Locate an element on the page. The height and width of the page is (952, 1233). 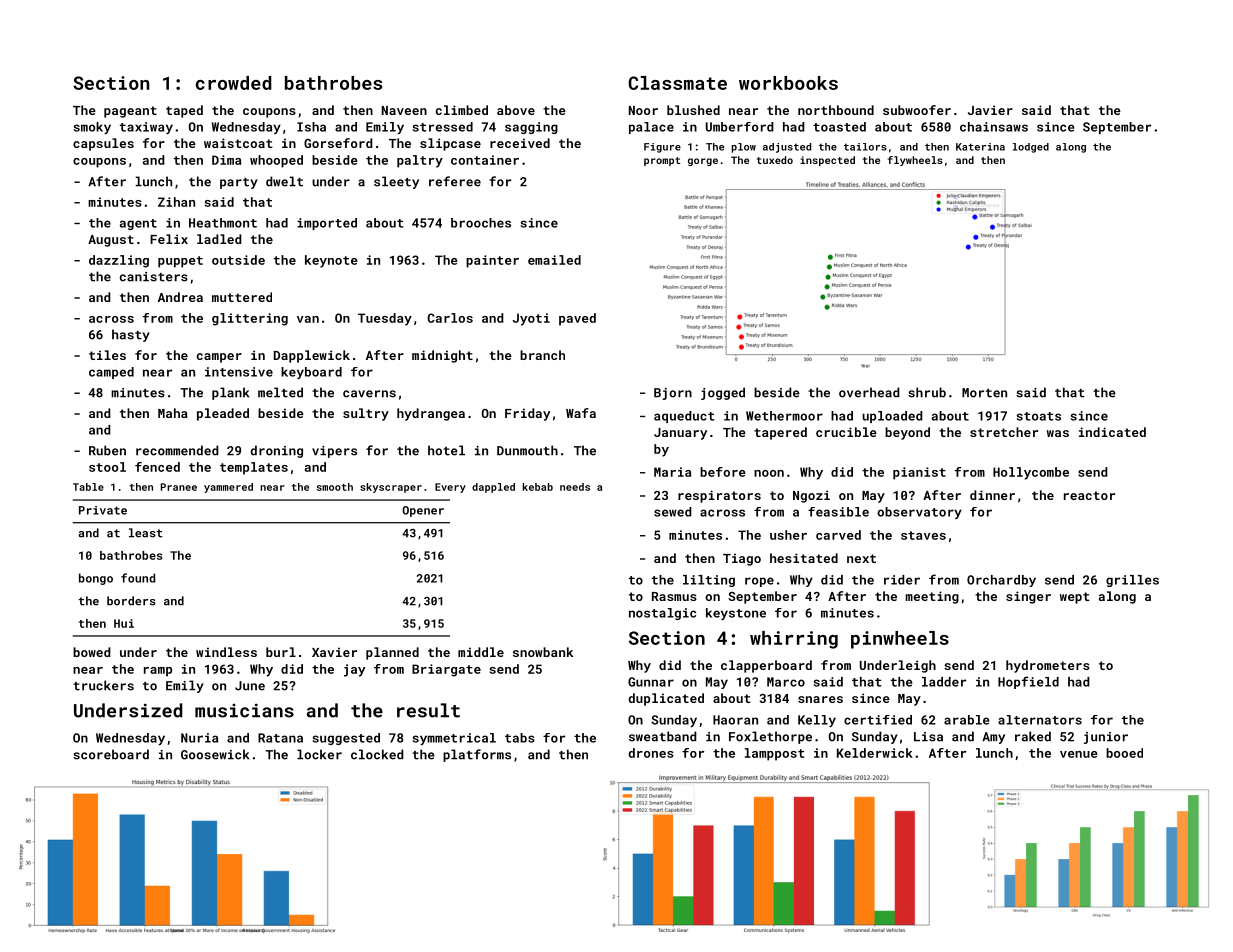
ladder is located at coordinates (944, 682).
